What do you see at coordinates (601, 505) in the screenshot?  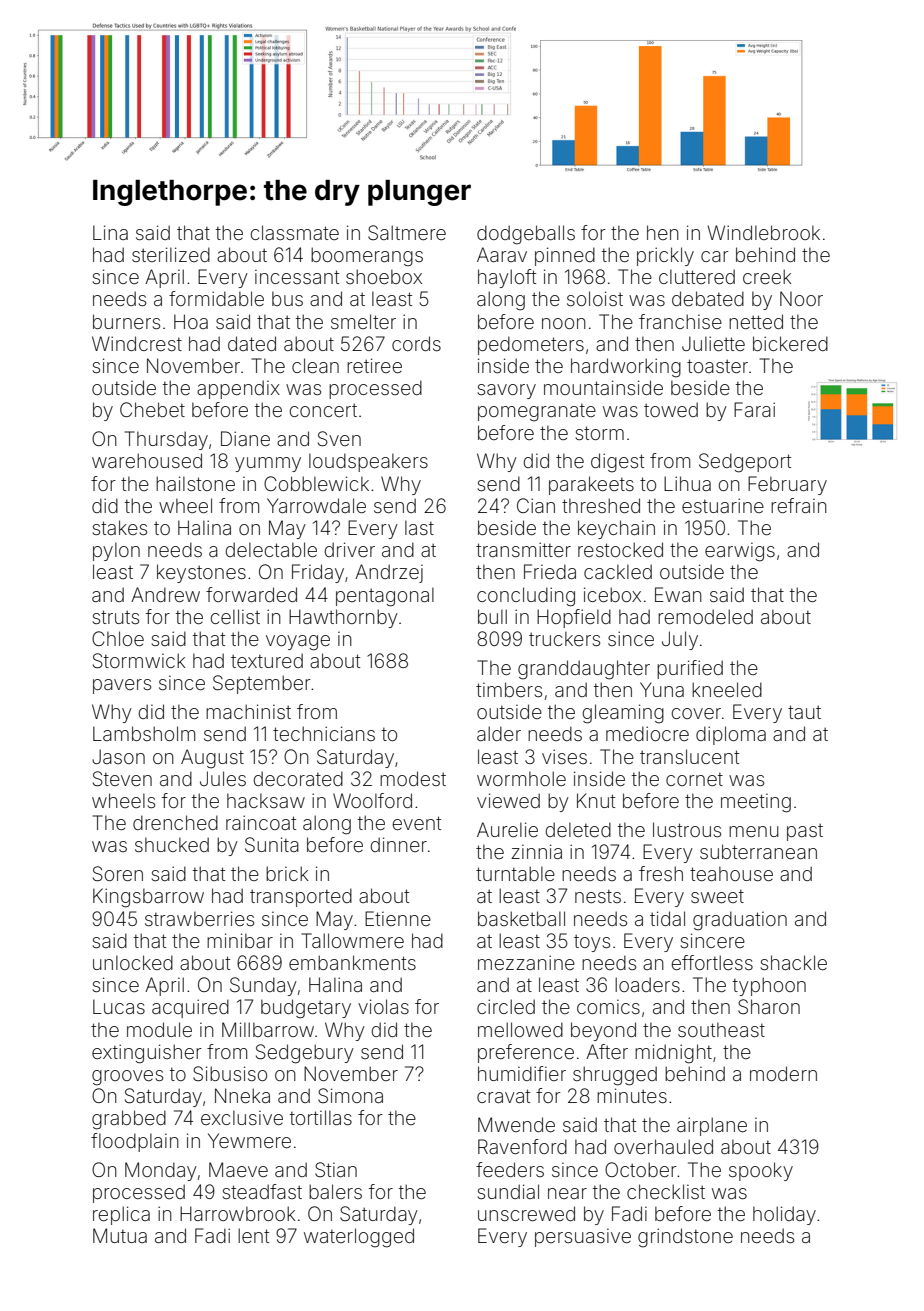 I see `threshed` at bounding box center [601, 505].
